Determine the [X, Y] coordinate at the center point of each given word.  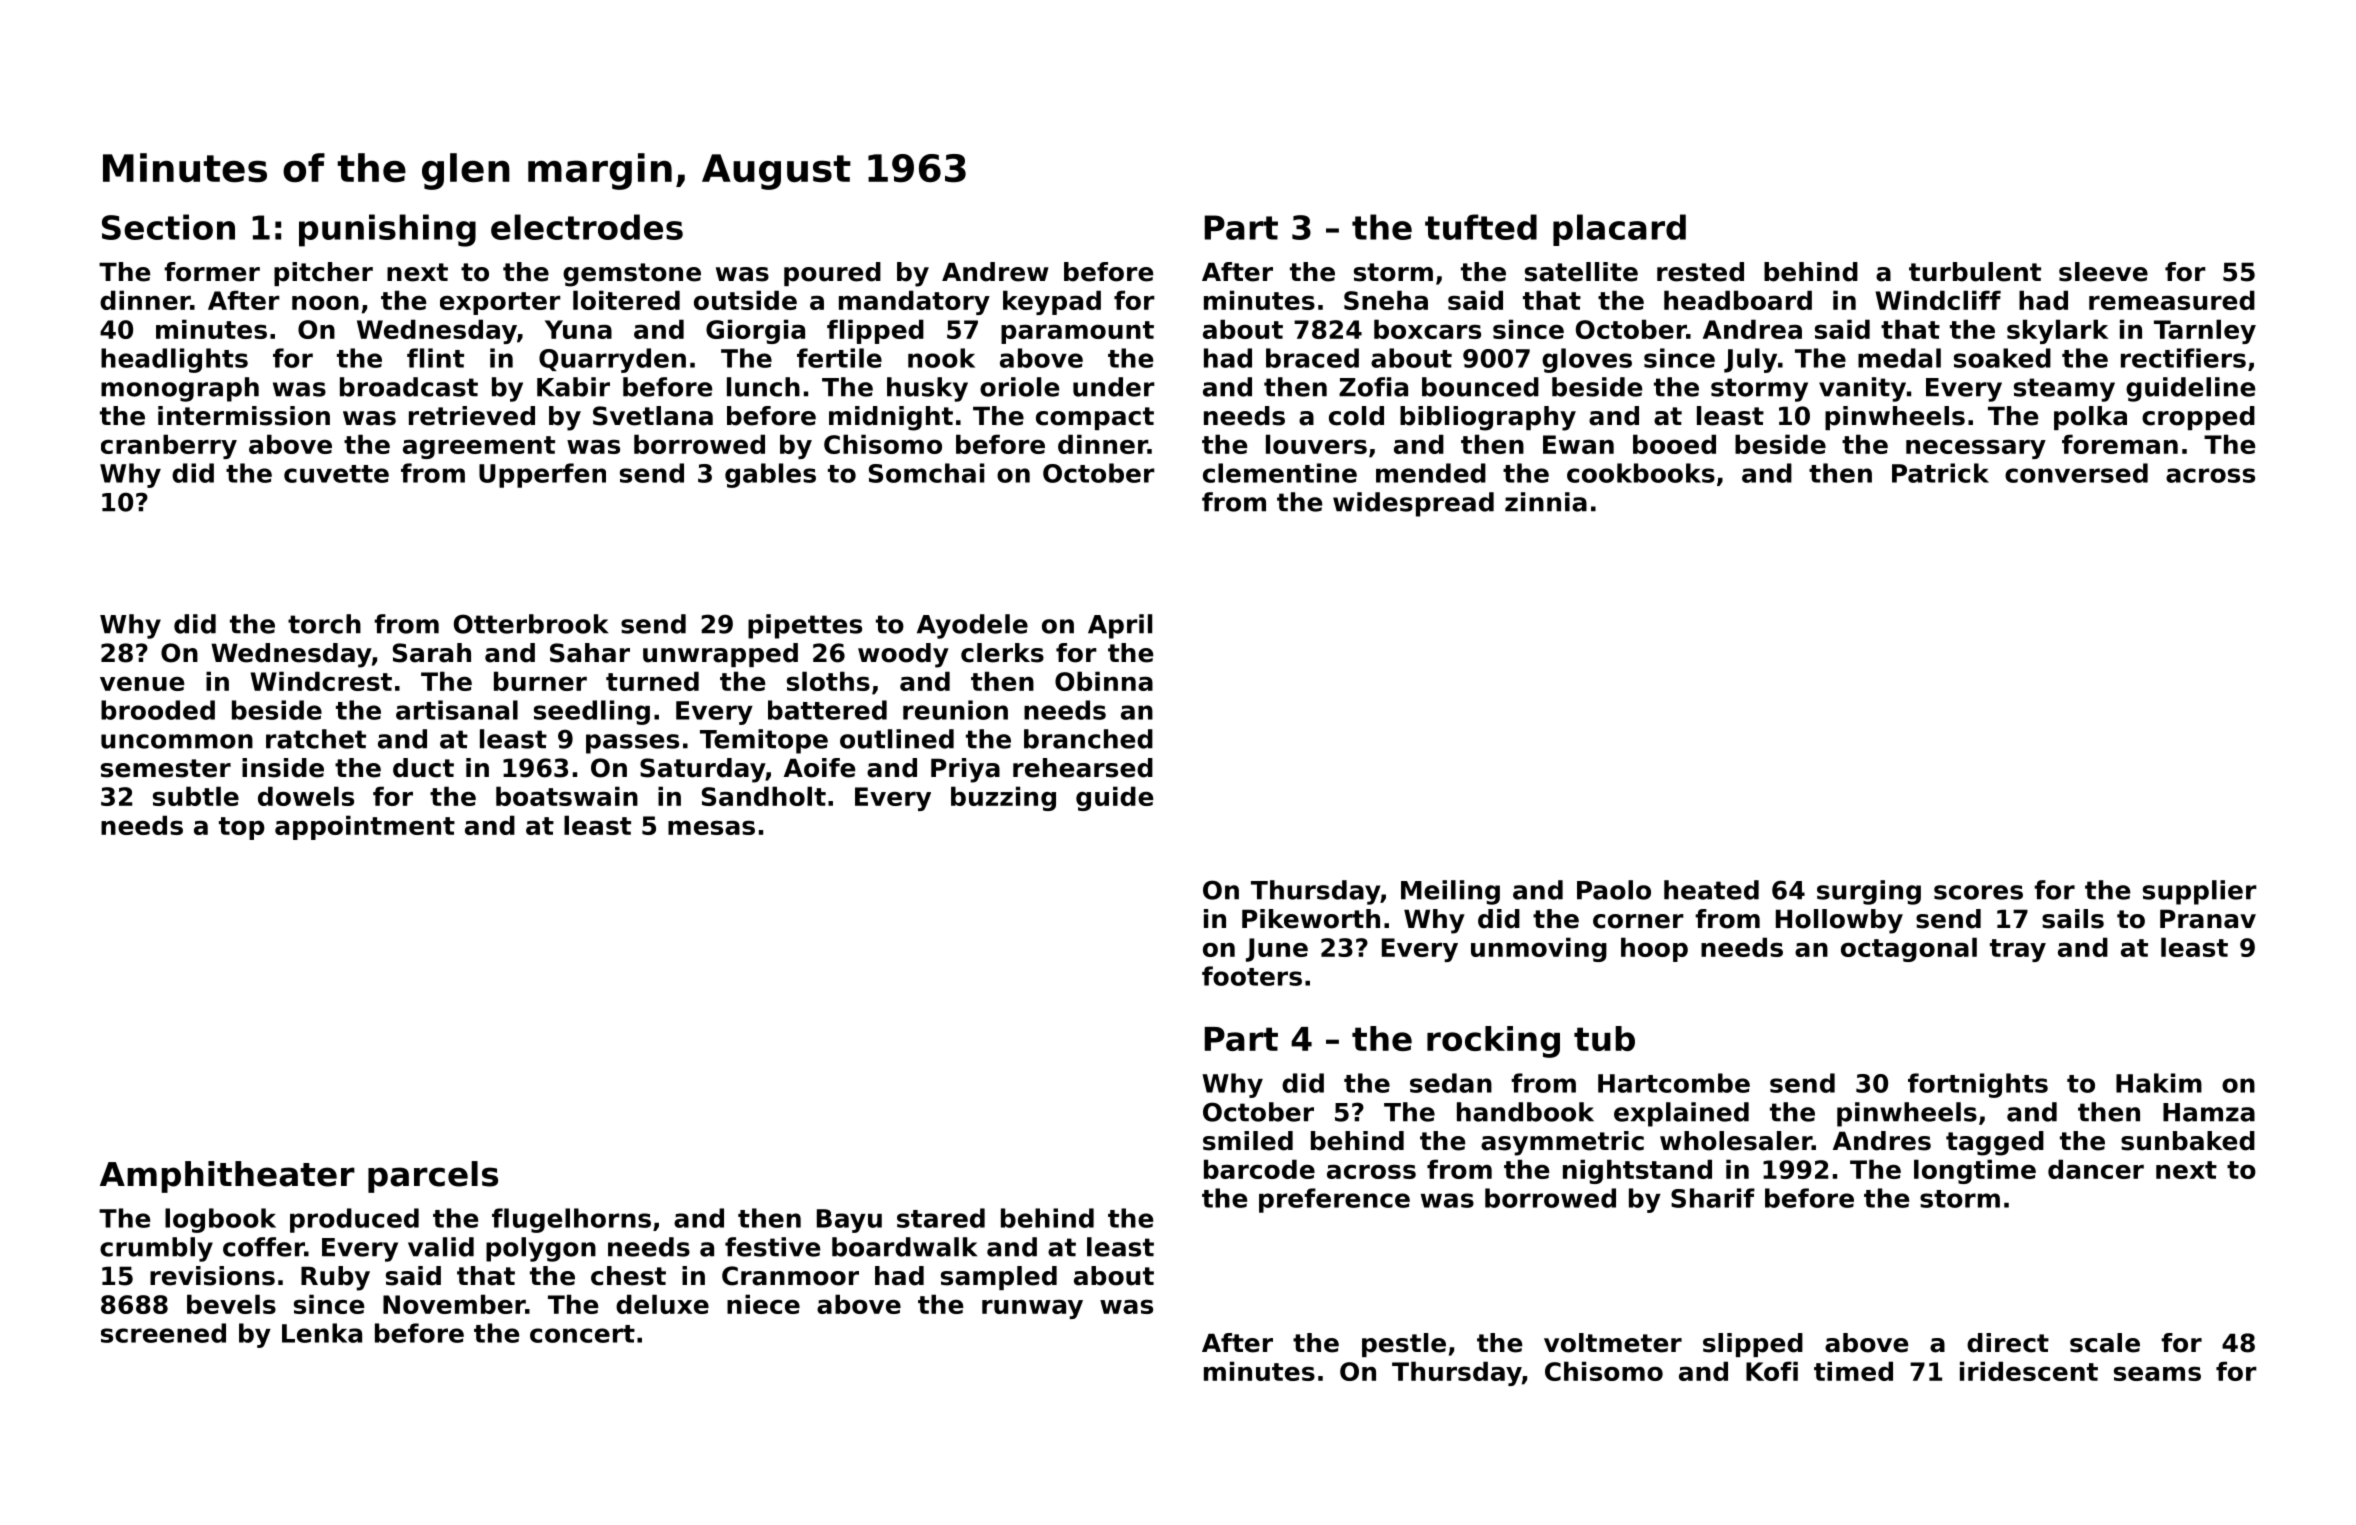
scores [1978, 892]
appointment [365, 827]
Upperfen [542, 475]
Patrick [1940, 473]
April [1120, 626]
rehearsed [1083, 768]
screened [163, 1333]
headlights [174, 360]
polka [2090, 418]
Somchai [926, 473]
